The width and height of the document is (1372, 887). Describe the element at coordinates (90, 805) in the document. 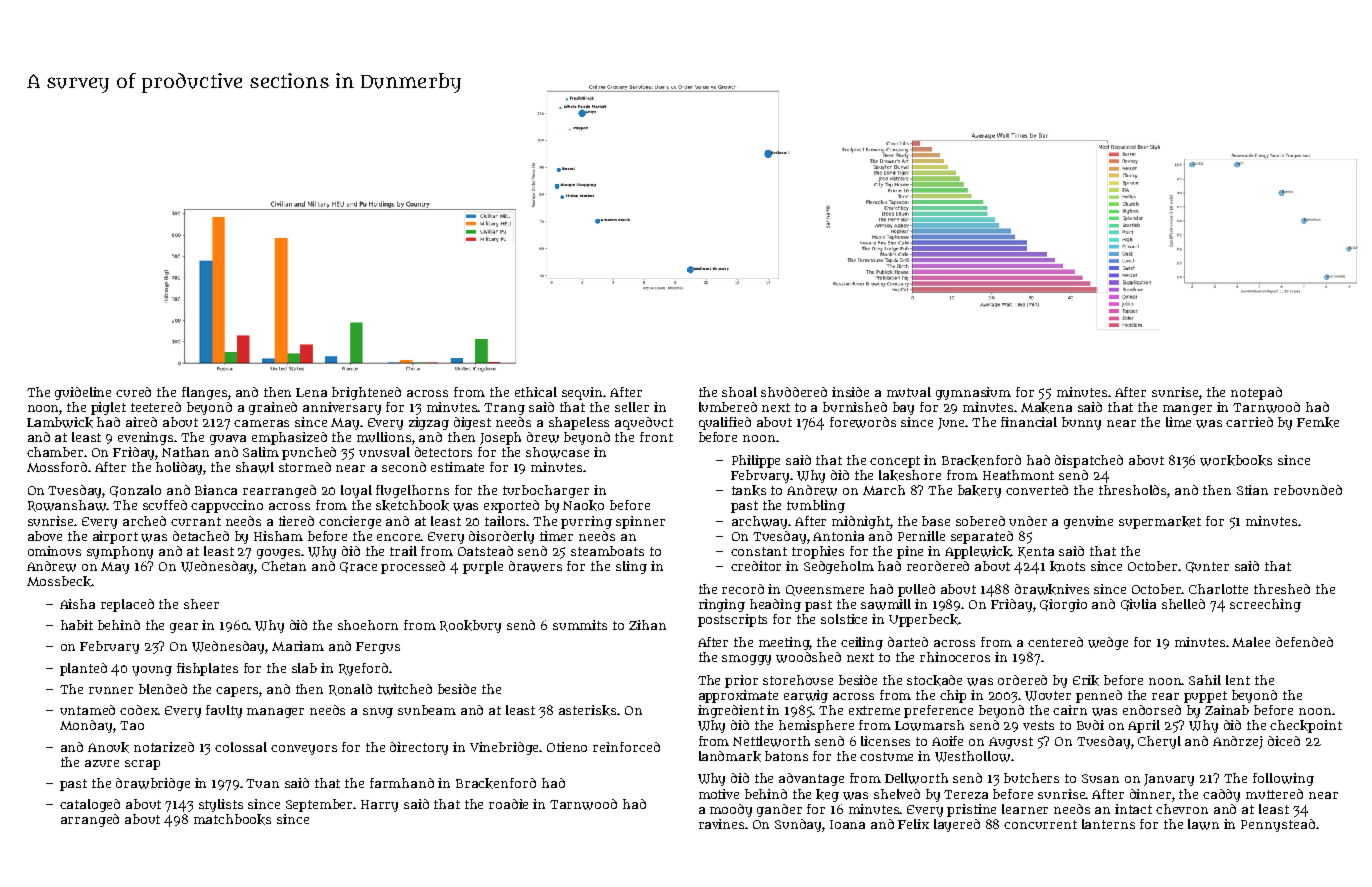

I see `cataloged` at that location.
